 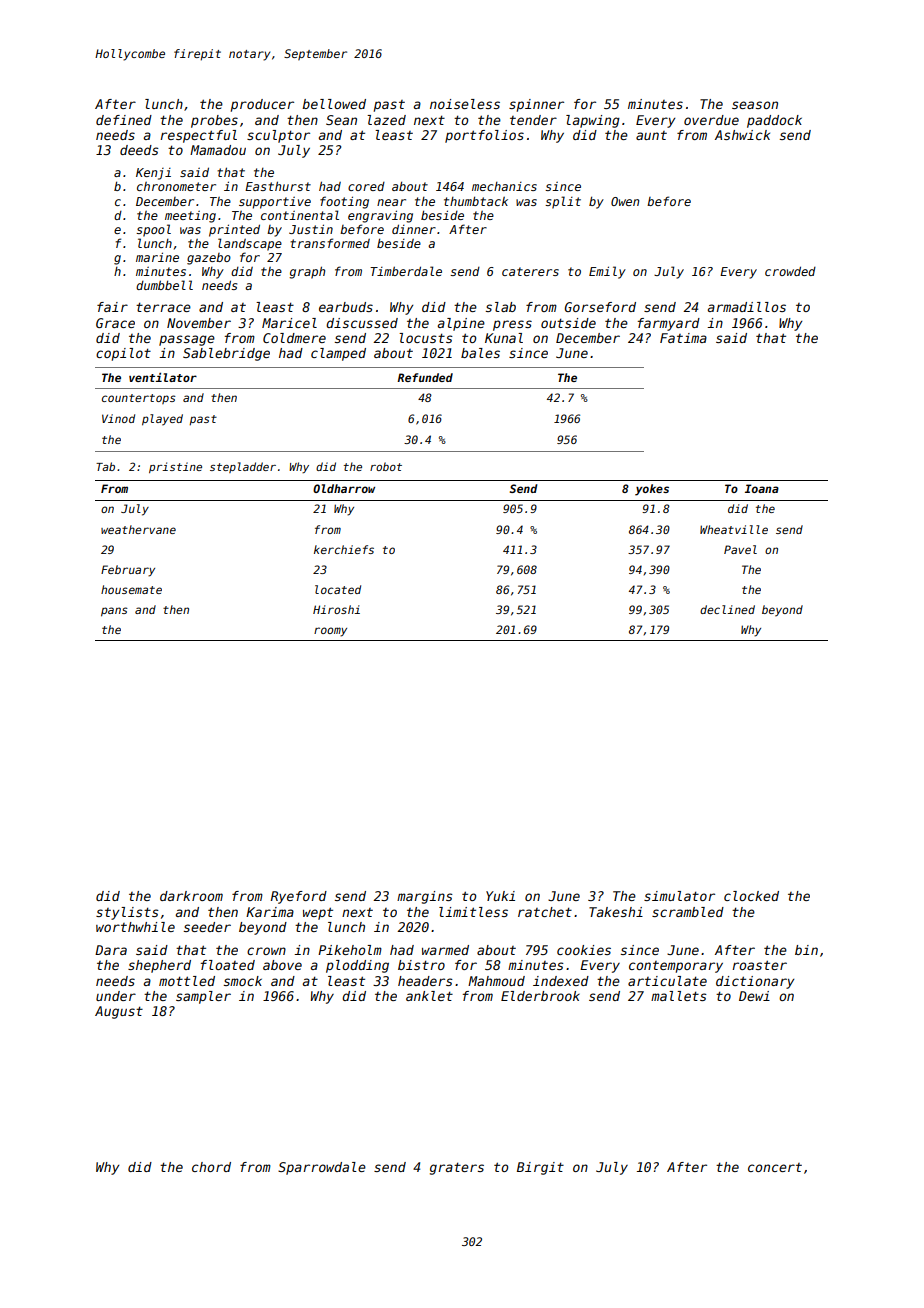 What do you see at coordinates (211, 1167) in the page?
I see `chord` at bounding box center [211, 1167].
